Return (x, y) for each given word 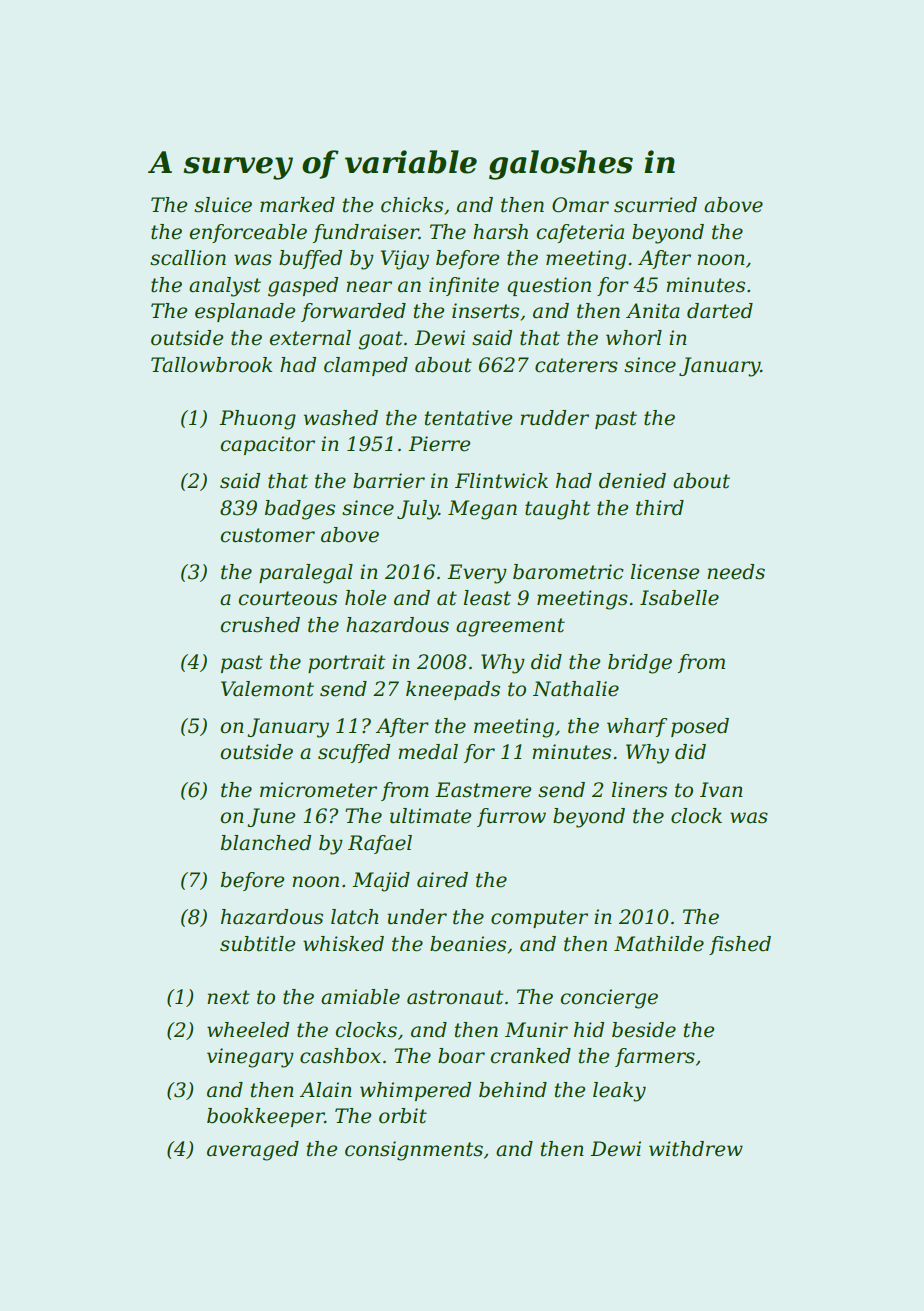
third (660, 508)
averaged (253, 1151)
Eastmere (483, 790)
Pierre (439, 444)
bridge (640, 664)
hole (365, 598)
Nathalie (576, 689)
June (271, 817)
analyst (225, 287)
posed (700, 727)
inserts (485, 311)
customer (267, 535)
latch (354, 917)
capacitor (267, 445)
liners (639, 790)
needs (736, 572)
